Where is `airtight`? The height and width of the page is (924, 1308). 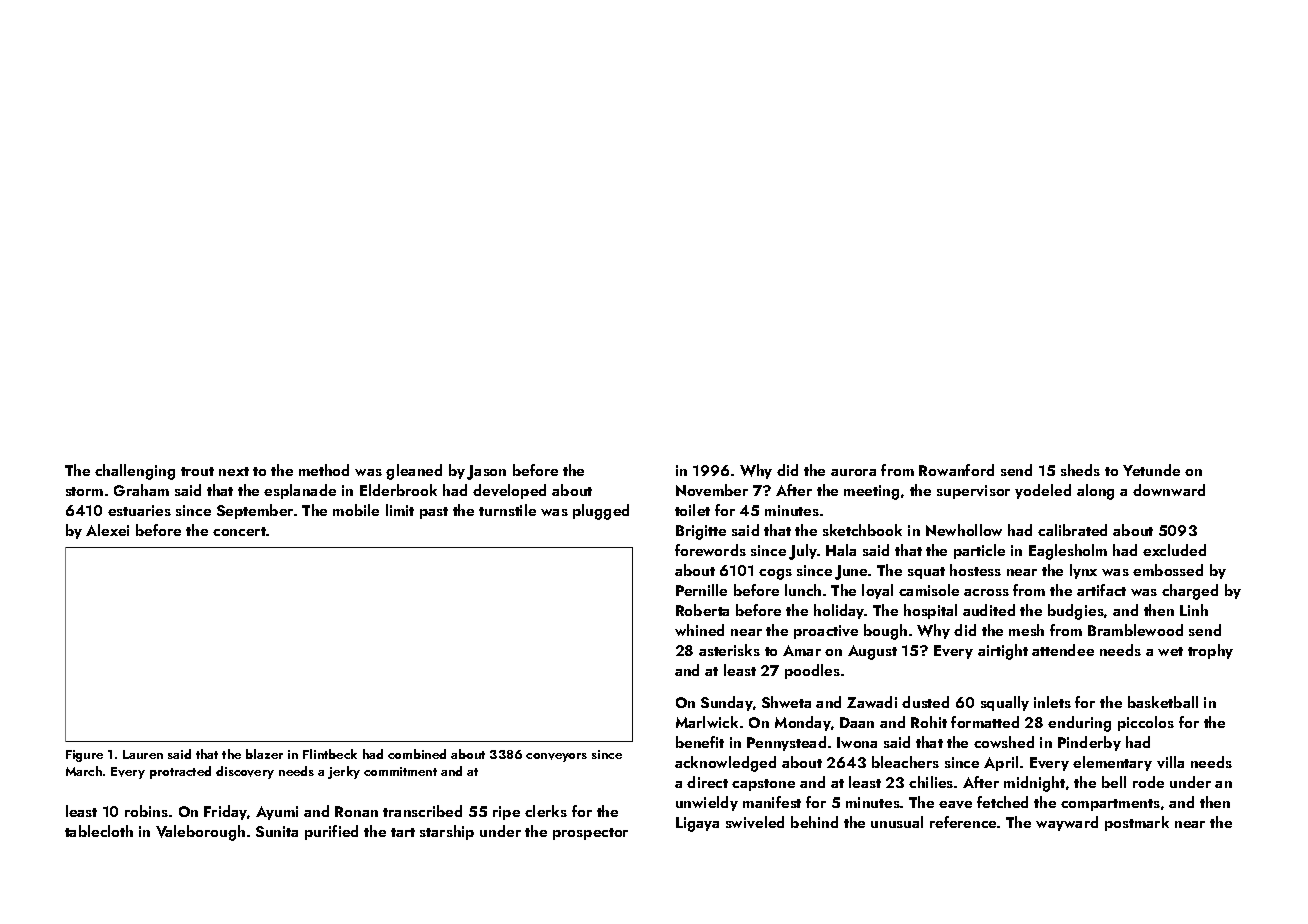 airtight is located at coordinates (1003, 652).
